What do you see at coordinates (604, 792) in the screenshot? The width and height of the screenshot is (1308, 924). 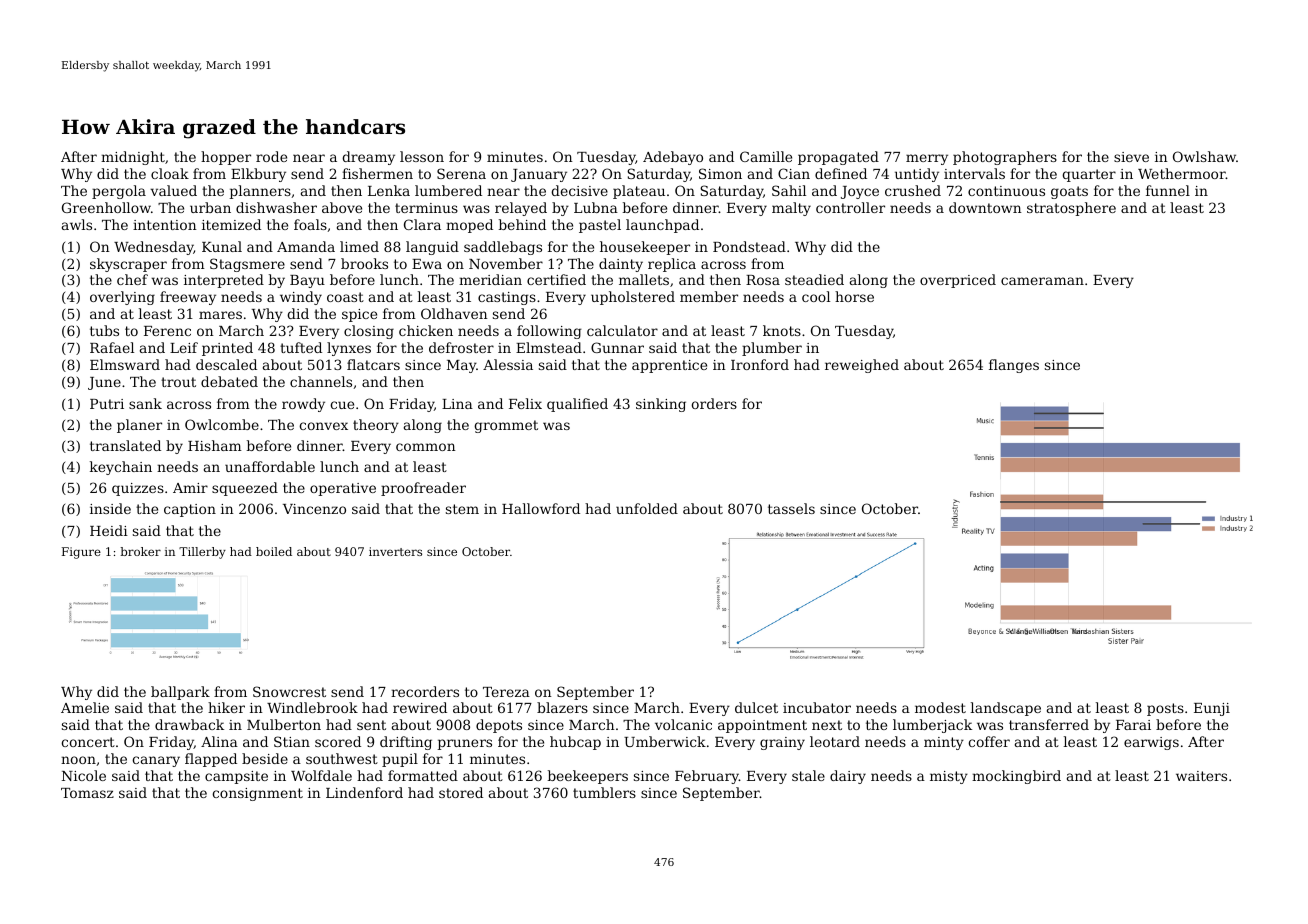 I see `tumblers` at bounding box center [604, 792].
